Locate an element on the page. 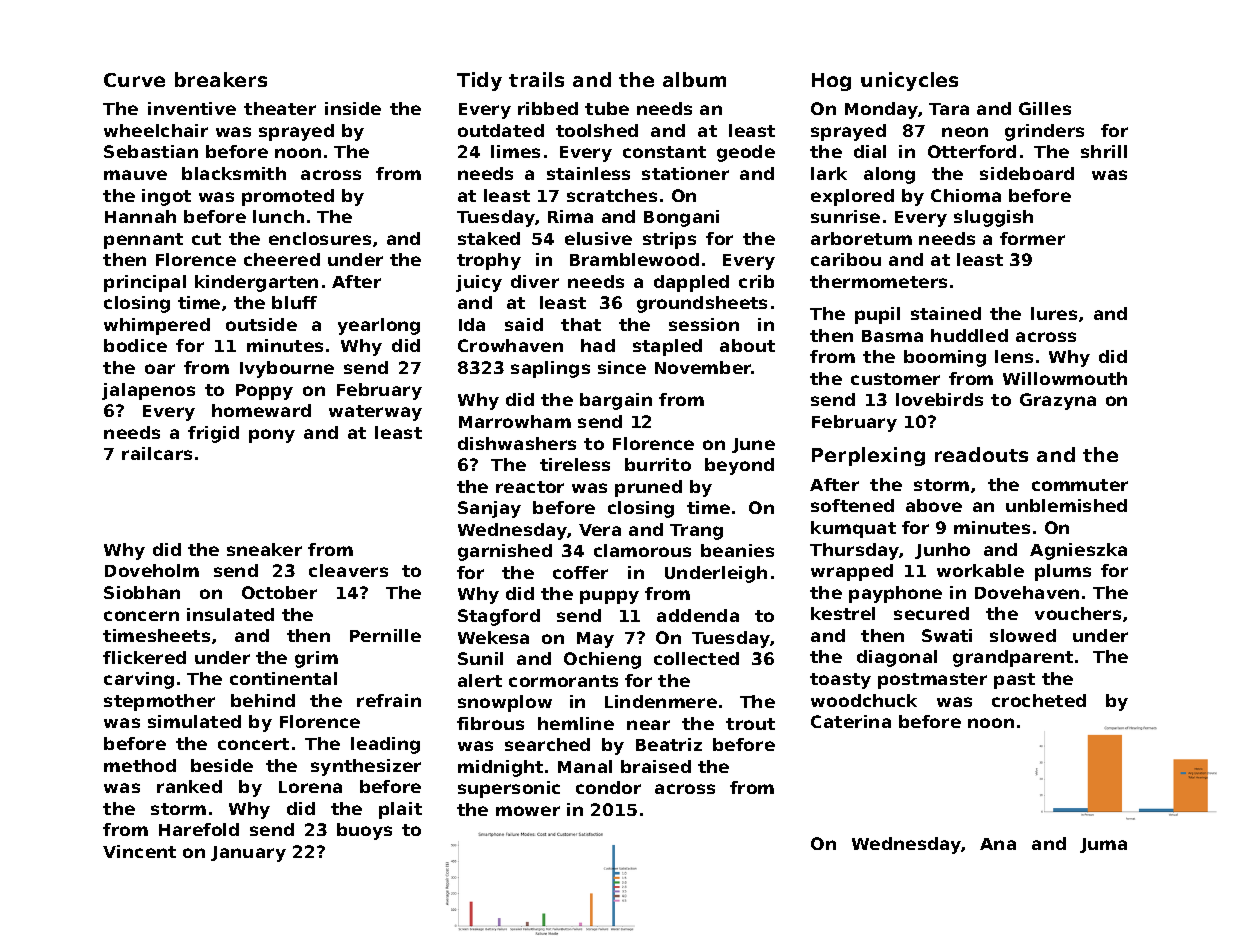  grim is located at coordinates (316, 659).
